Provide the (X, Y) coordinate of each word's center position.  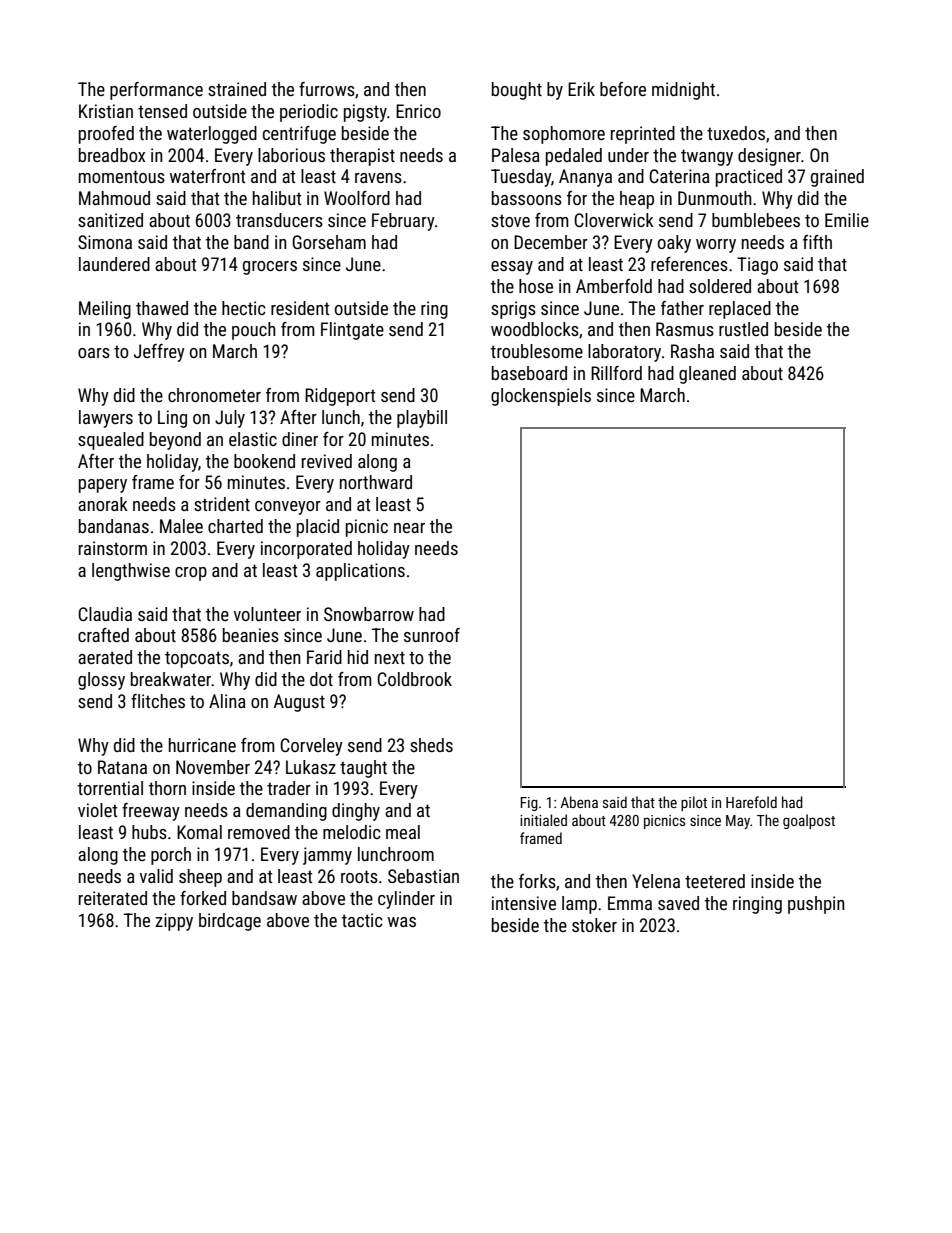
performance (156, 91)
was (402, 922)
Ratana (122, 767)
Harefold (751, 802)
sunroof (432, 635)
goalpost (809, 821)
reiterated (113, 898)
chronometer (214, 395)
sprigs (513, 310)
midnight (683, 91)
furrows (327, 89)
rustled (743, 329)
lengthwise (131, 572)
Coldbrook (414, 679)
